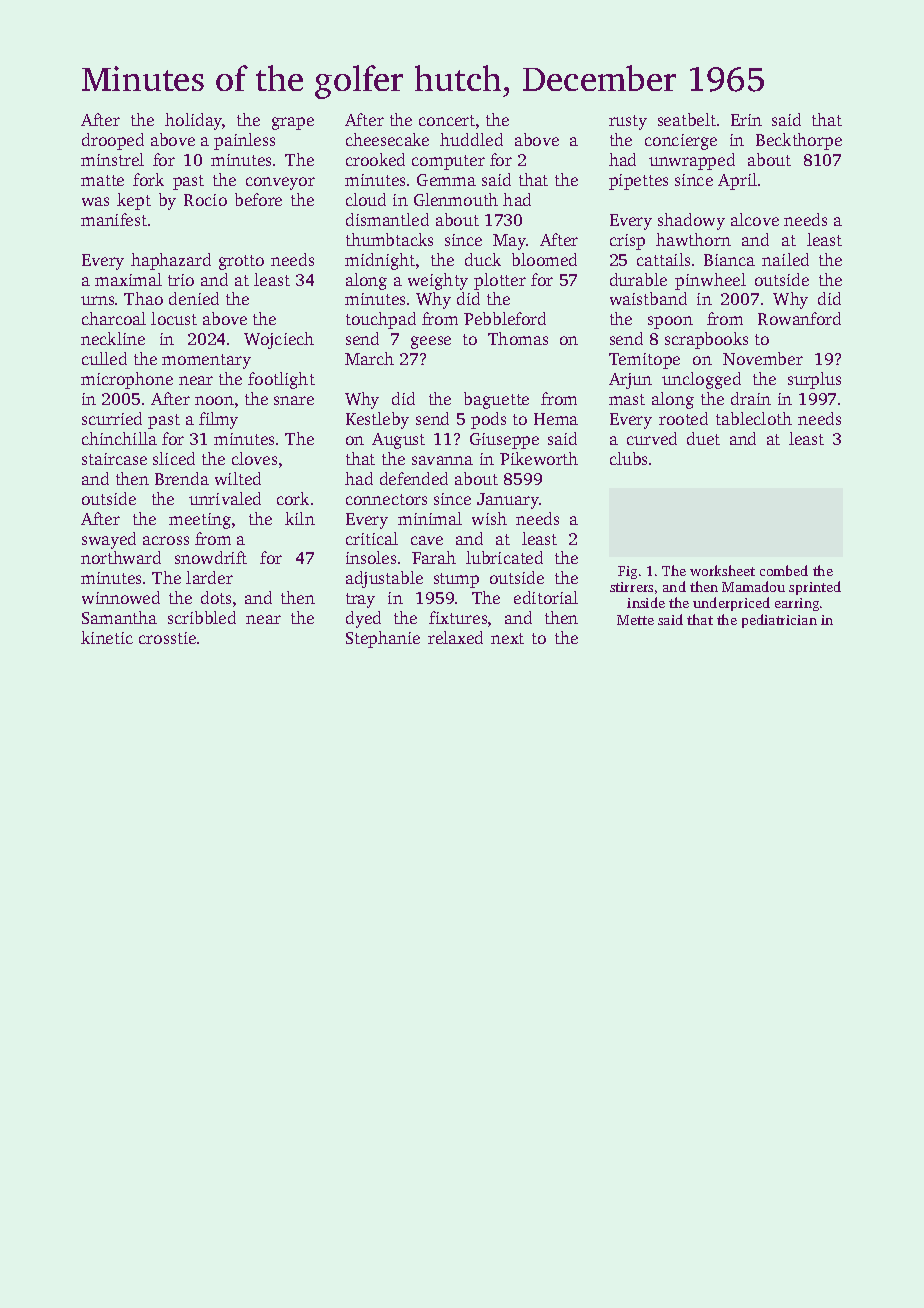  Describe the element at coordinates (755, 219) in the page. I see `alcove` at that location.
